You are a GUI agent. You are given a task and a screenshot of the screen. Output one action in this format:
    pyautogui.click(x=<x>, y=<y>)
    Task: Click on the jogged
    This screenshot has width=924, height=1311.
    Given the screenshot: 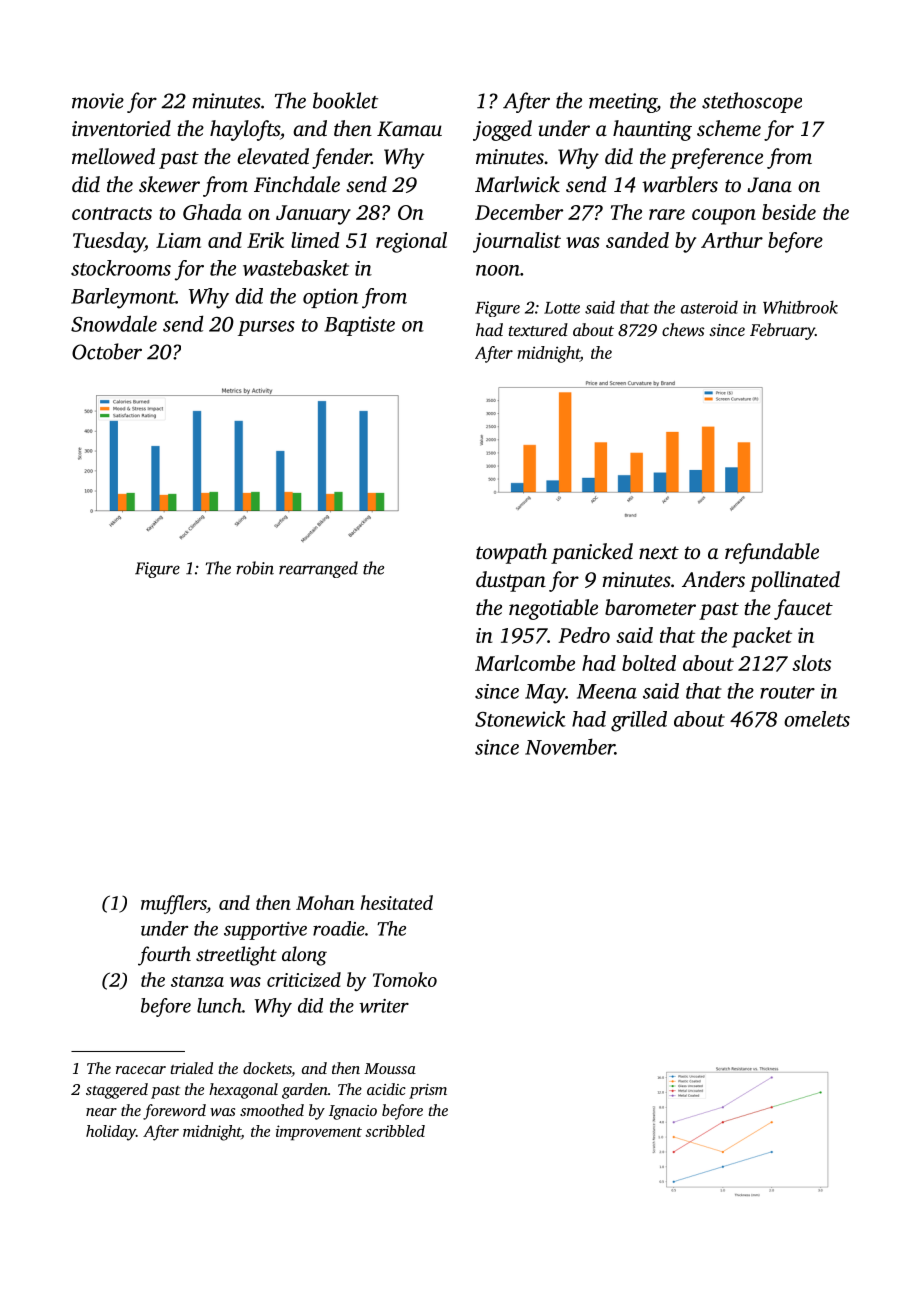 What is the action you would take?
    pyautogui.click(x=502, y=130)
